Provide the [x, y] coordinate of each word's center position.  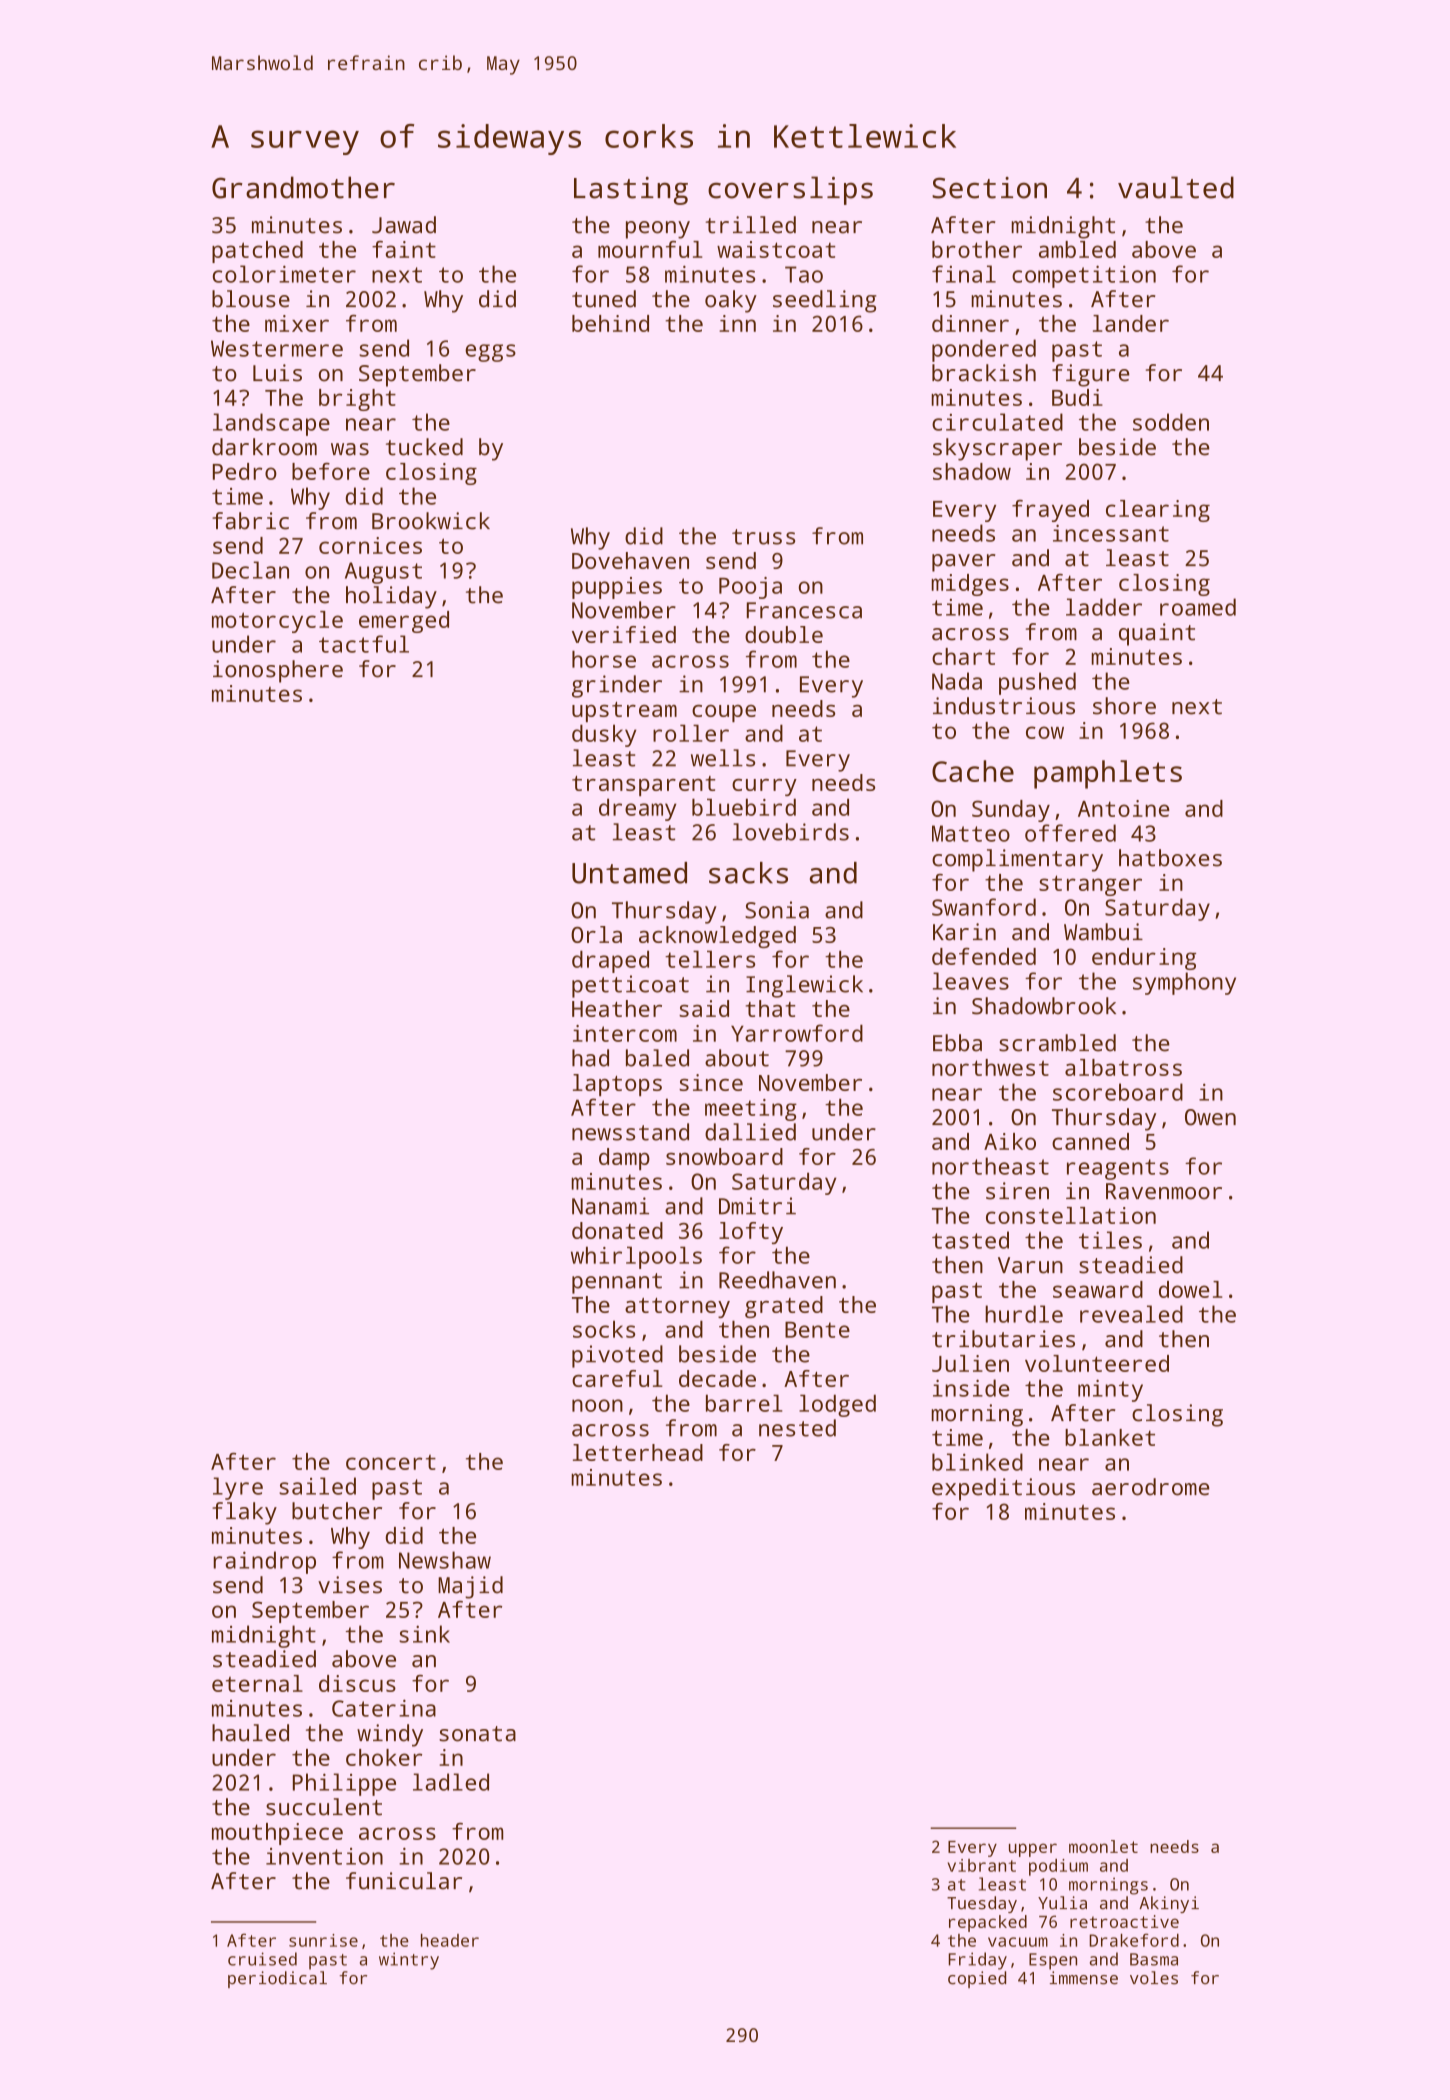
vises [350, 1585]
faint [404, 249]
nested [797, 1428]
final [964, 274]
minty [1110, 1390]
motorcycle [277, 622]
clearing [1158, 511]
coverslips [790, 190]
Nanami [610, 1206]
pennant [617, 1283]
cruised [262, 1959]
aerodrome [1151, 1487]
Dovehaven [630, 560]
